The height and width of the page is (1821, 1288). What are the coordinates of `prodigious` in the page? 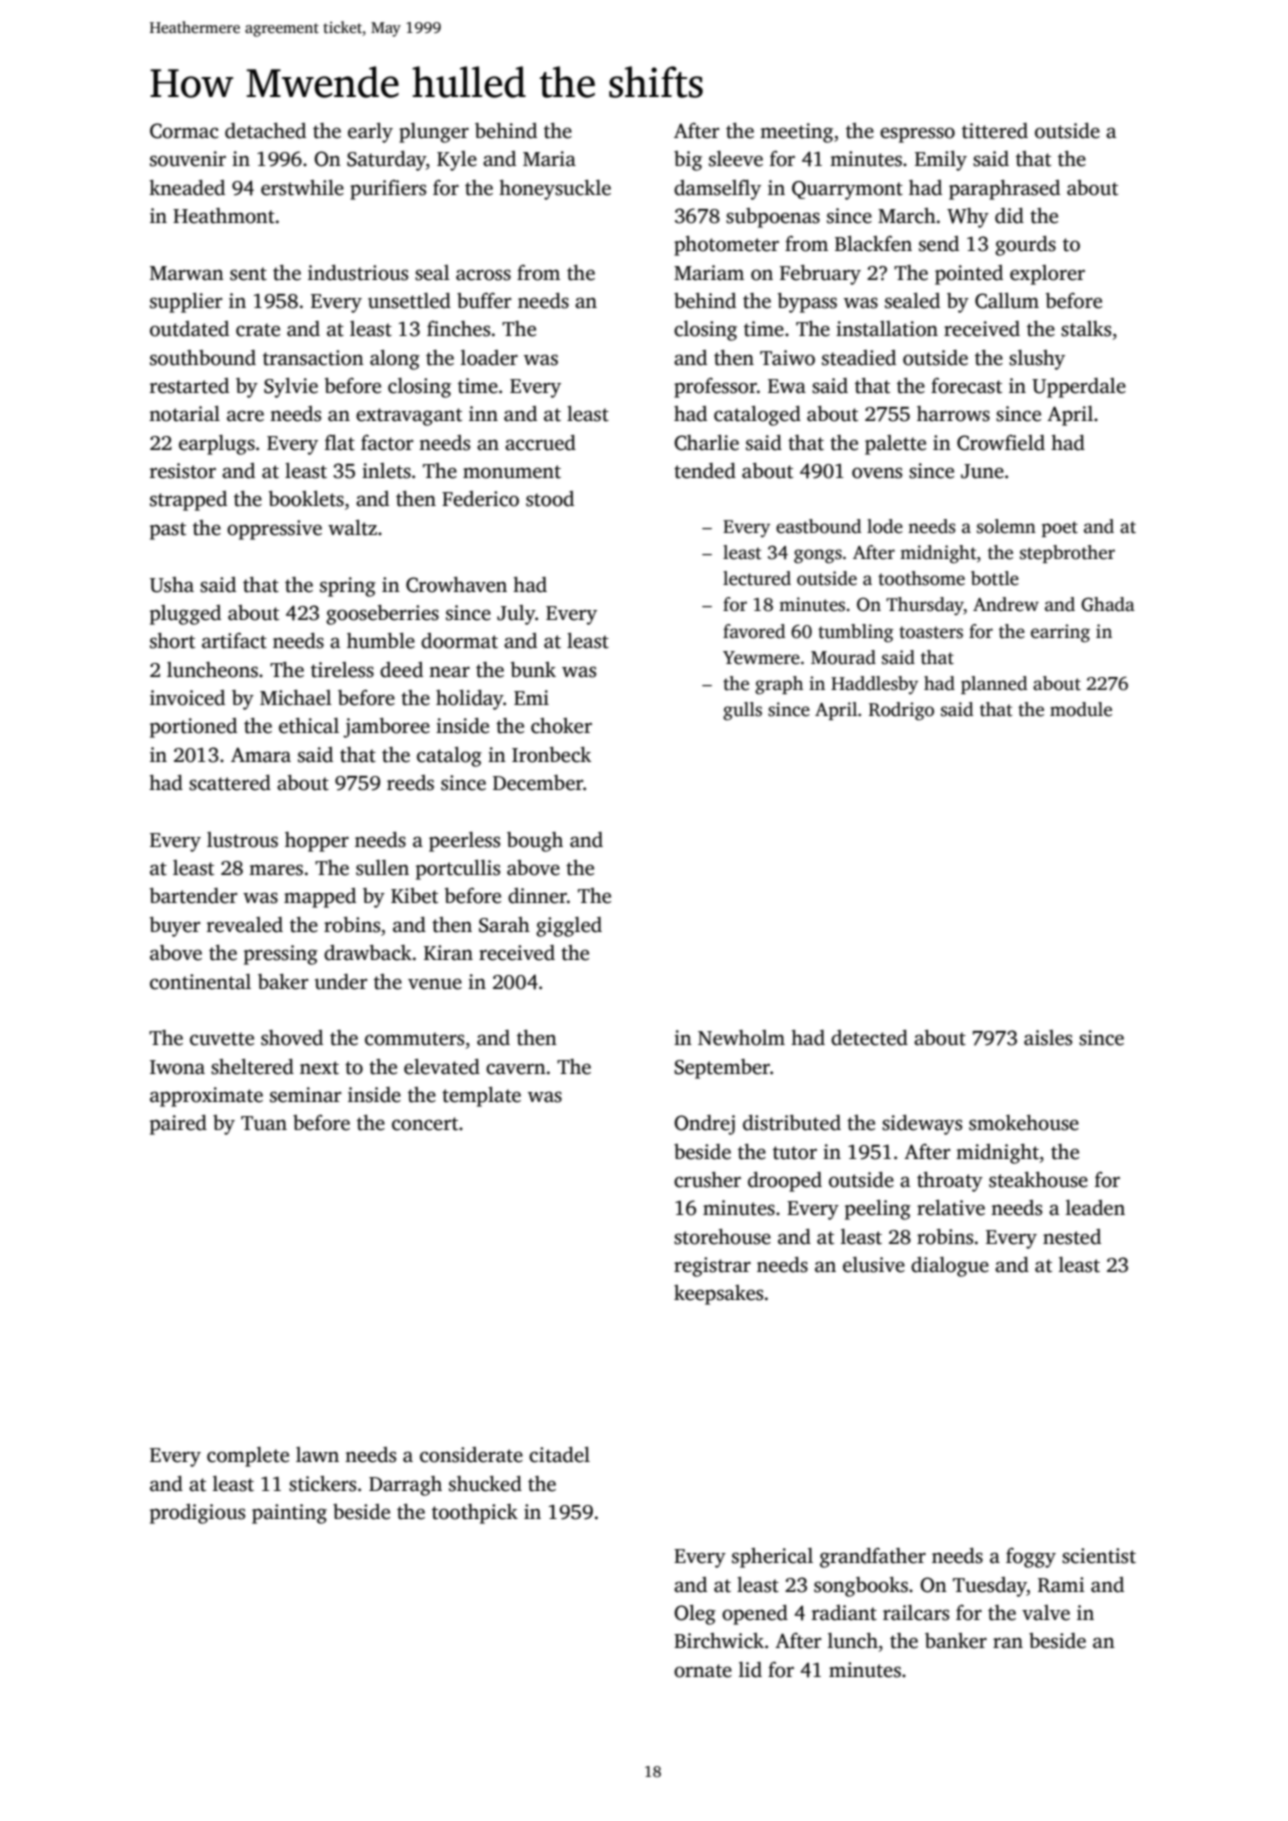 It's located at (197, 1514).
